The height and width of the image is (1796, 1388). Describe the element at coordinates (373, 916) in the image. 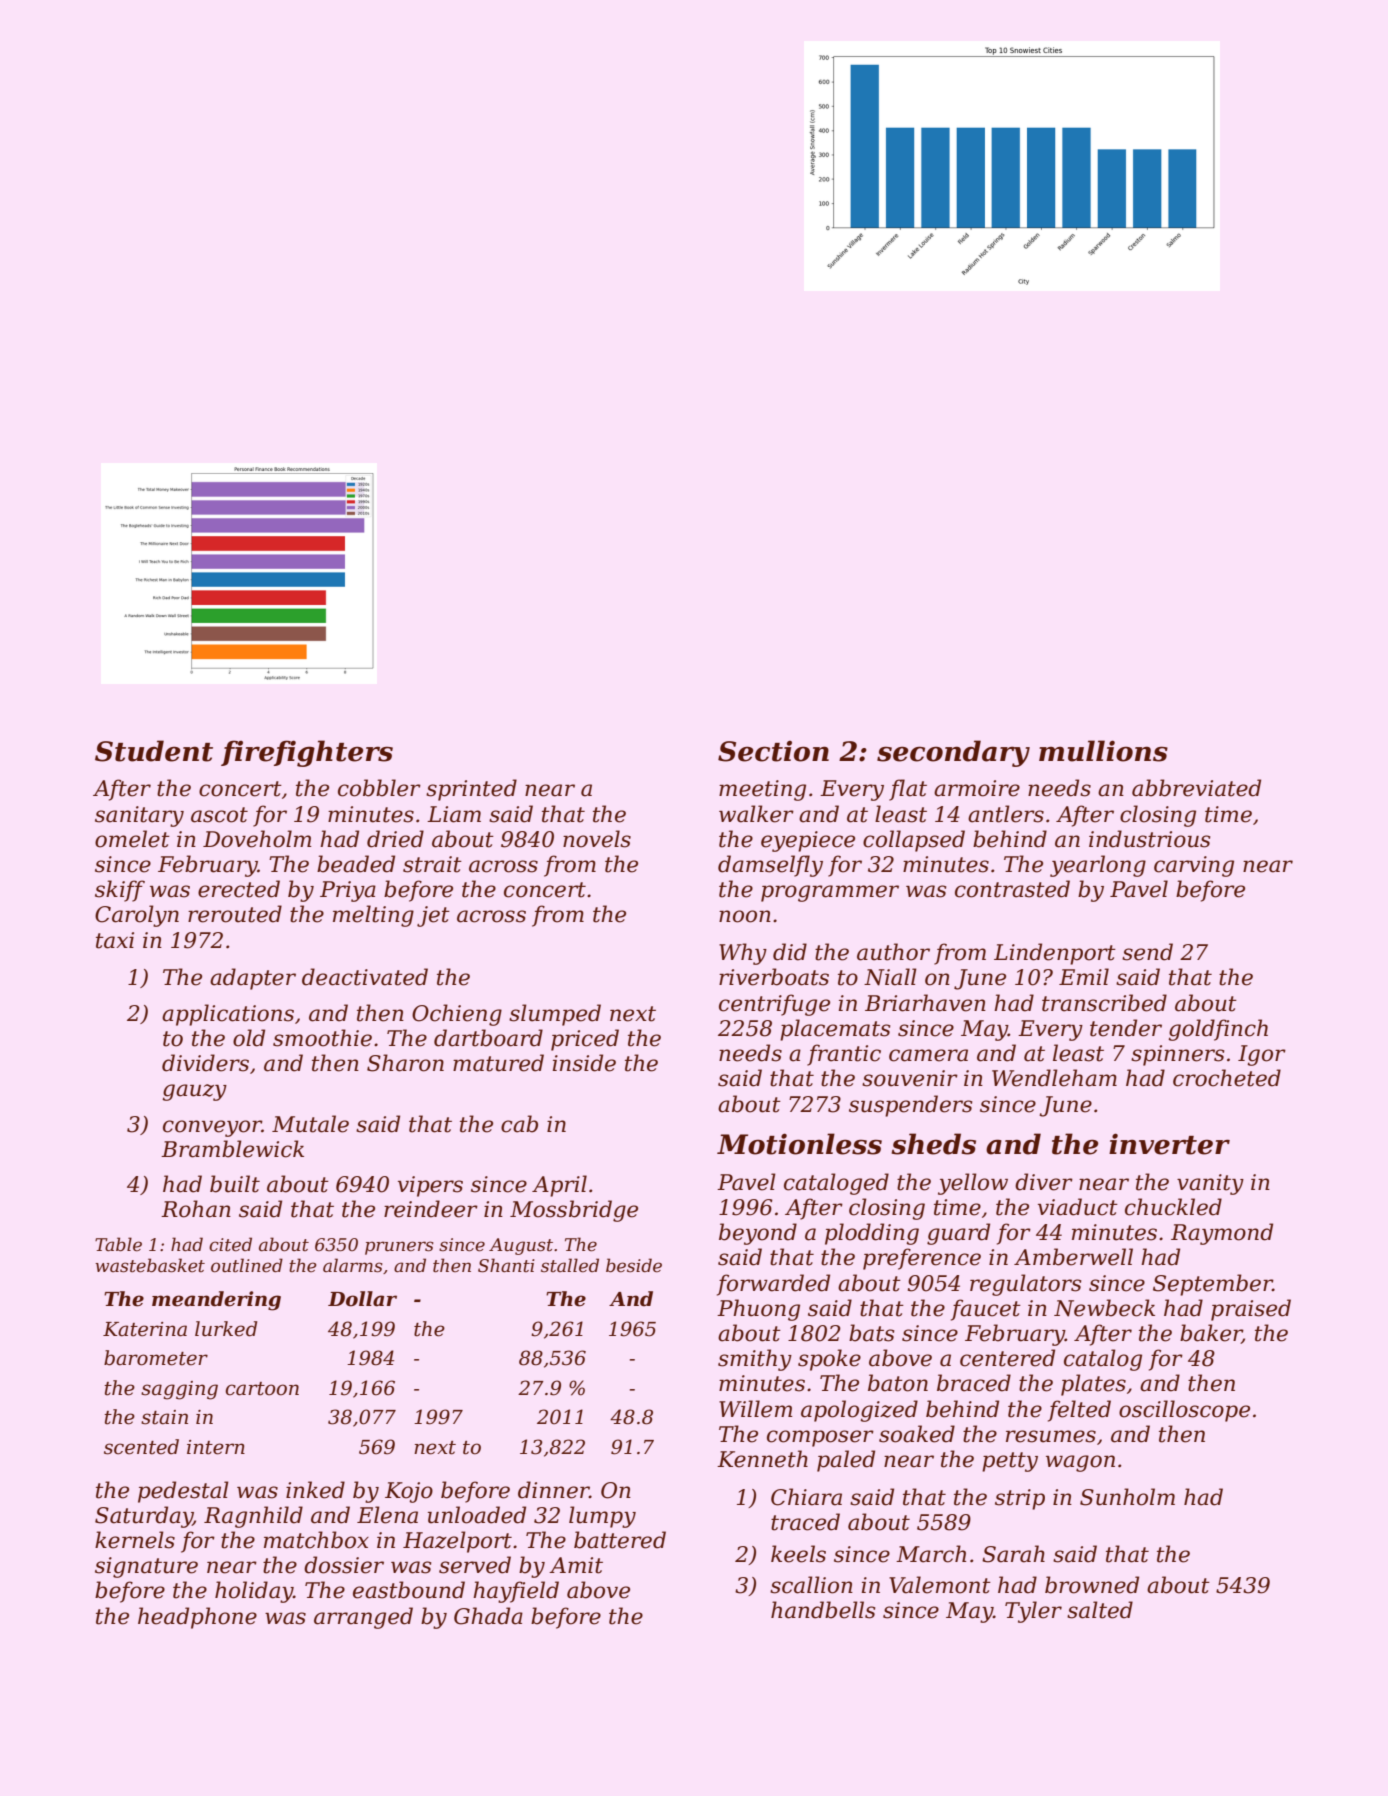

I see `melting` at that location.
